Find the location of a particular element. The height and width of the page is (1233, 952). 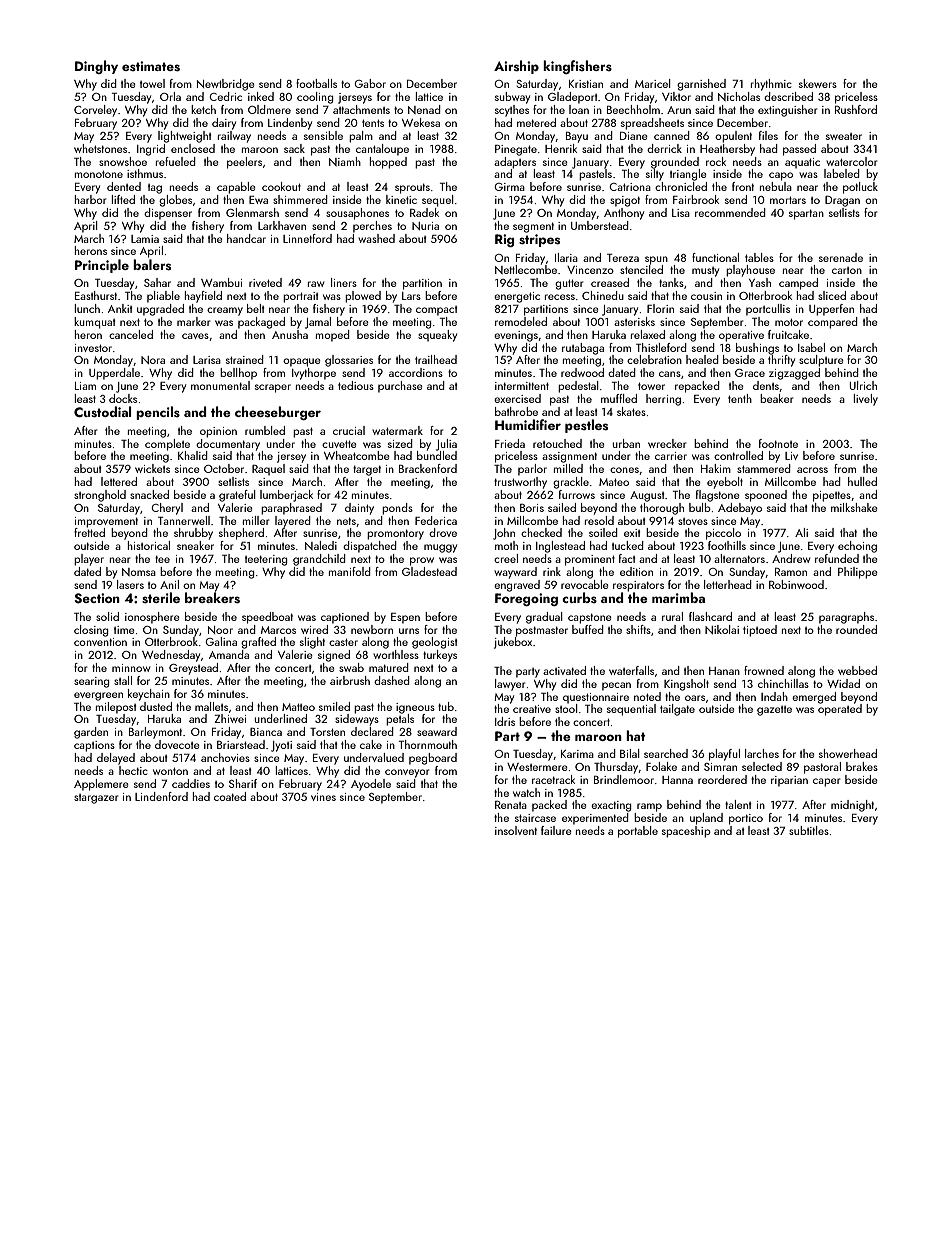

Lindenford is located at coordinates (161, 796).
